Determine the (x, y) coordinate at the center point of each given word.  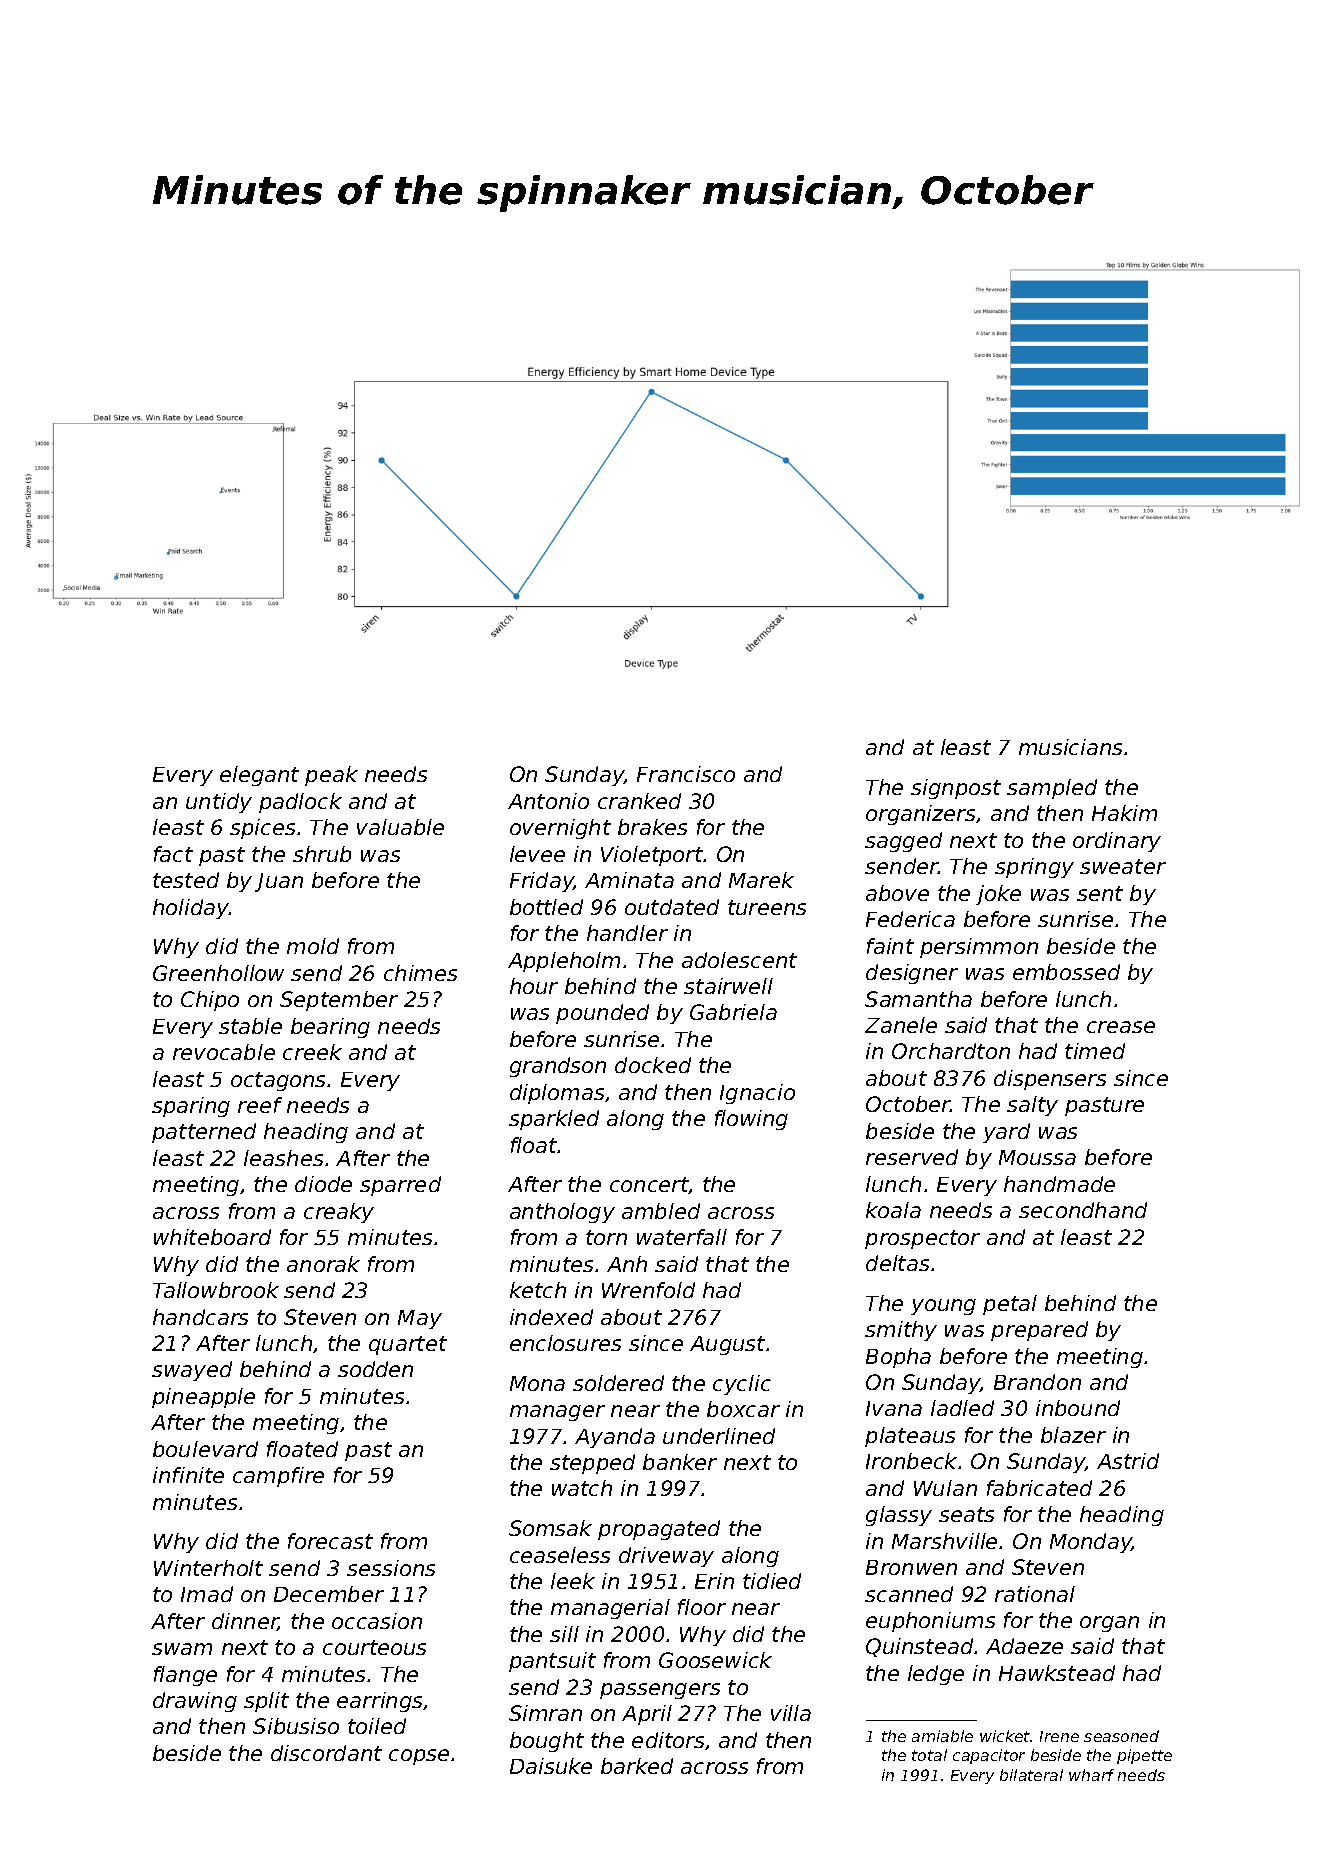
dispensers (1050, 1080)
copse (419, 1757)
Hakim (1124, 813)
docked (653, 1065)
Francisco (686, 774)
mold (313, 946)
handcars (200, 1317)
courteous (374, 1647)
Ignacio (757, 1094)
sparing (191, 1107)
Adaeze (1024, 1646)
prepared (1039, 1331)
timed (1095, 1051)
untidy (219, 803)
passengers (660, 1691)
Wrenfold (648, 1290)
